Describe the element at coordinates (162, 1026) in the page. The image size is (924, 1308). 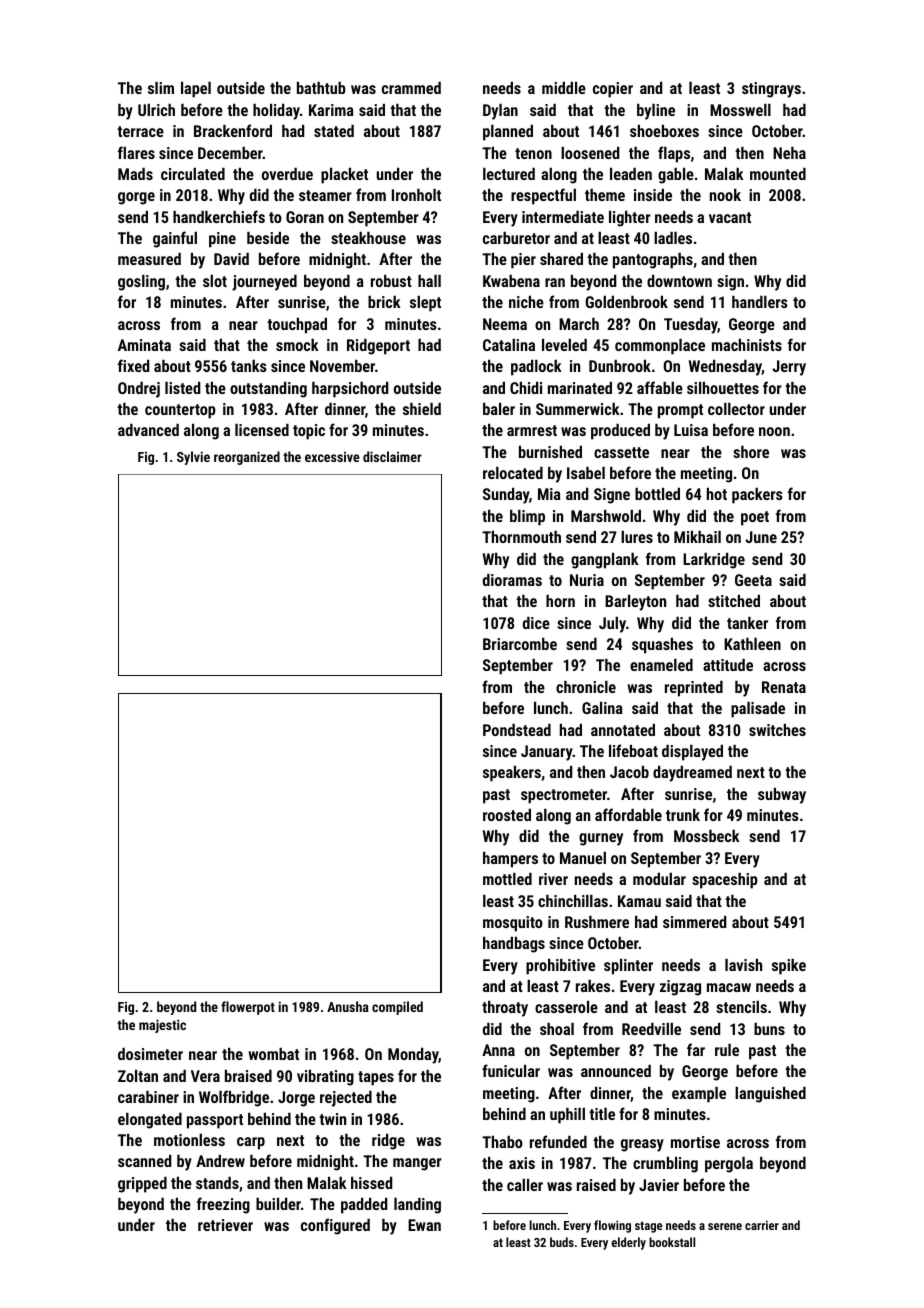
I see `majestic` at that location.
